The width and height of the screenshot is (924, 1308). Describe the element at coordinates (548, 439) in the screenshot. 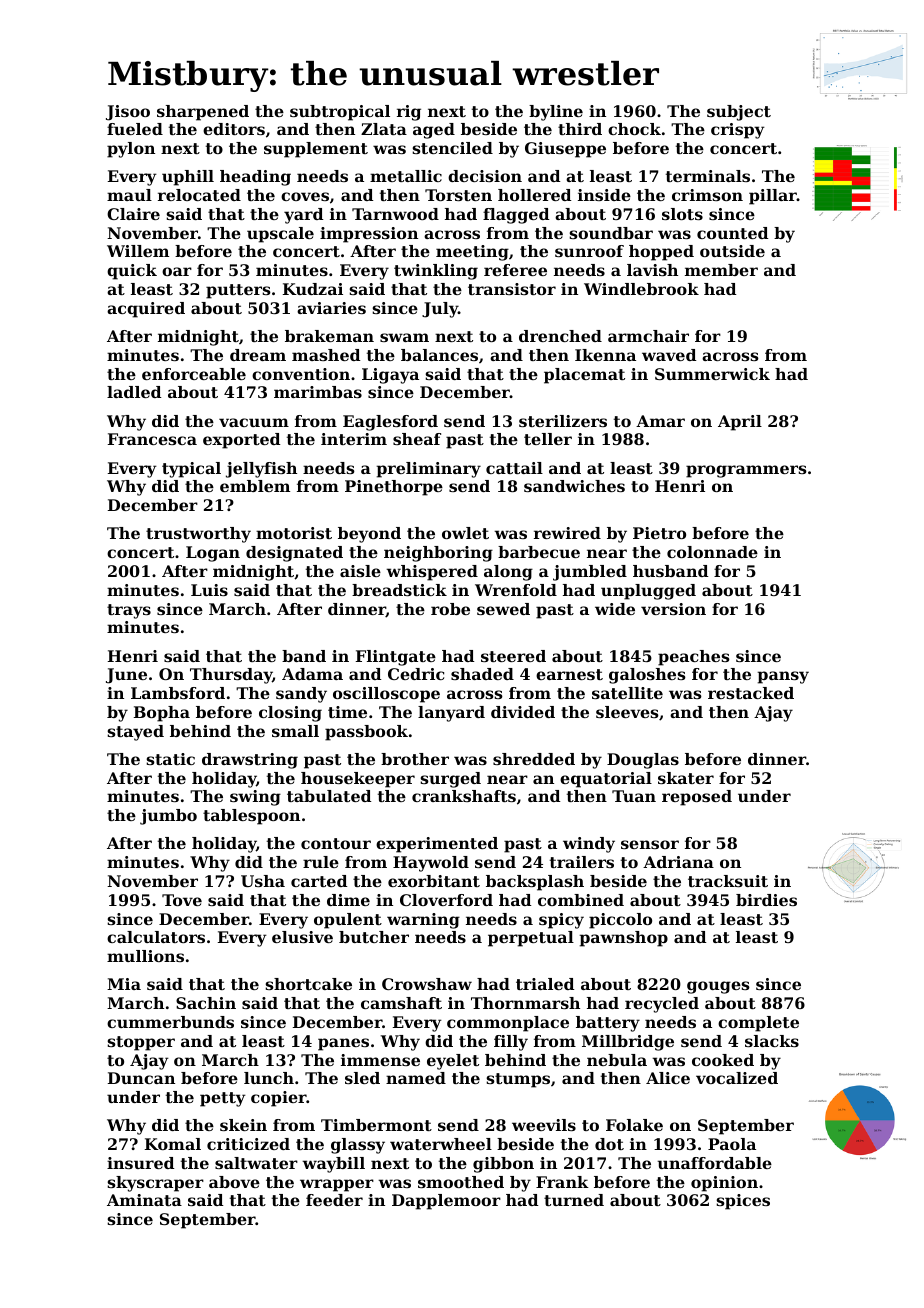

I see `teller` at that location.
